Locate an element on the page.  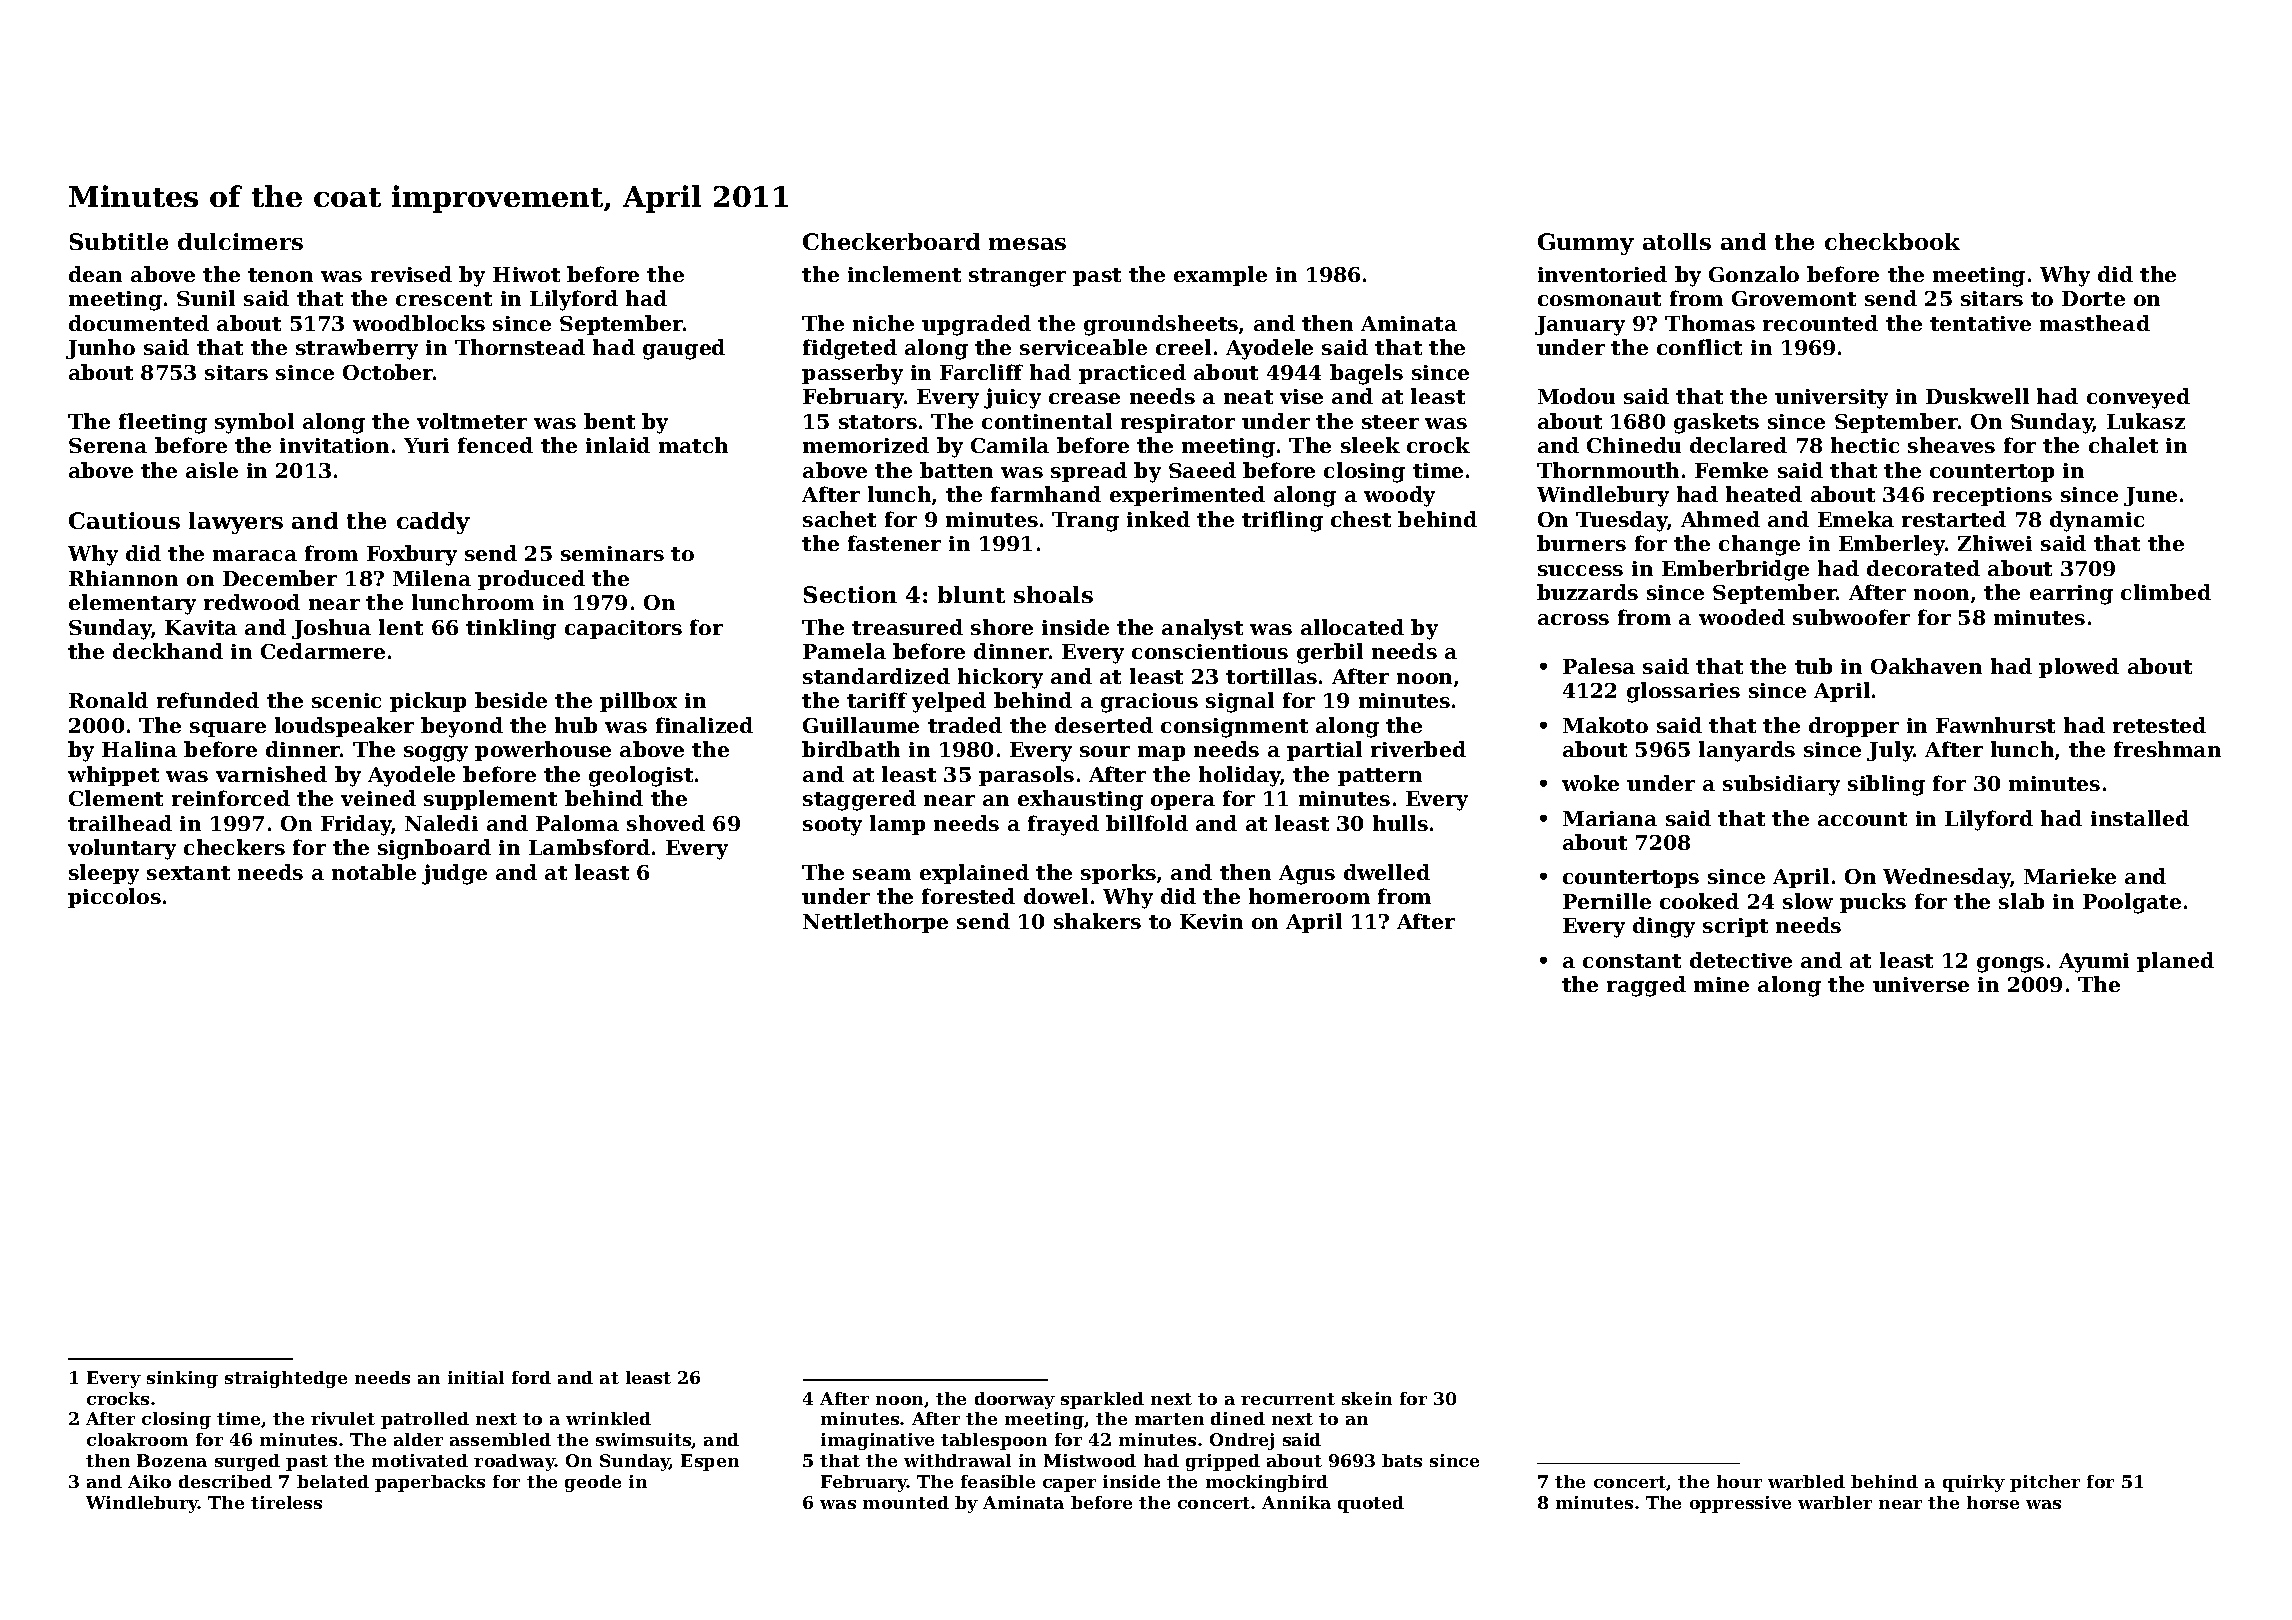
Checkerboard is located at coordinates (891, 241).
